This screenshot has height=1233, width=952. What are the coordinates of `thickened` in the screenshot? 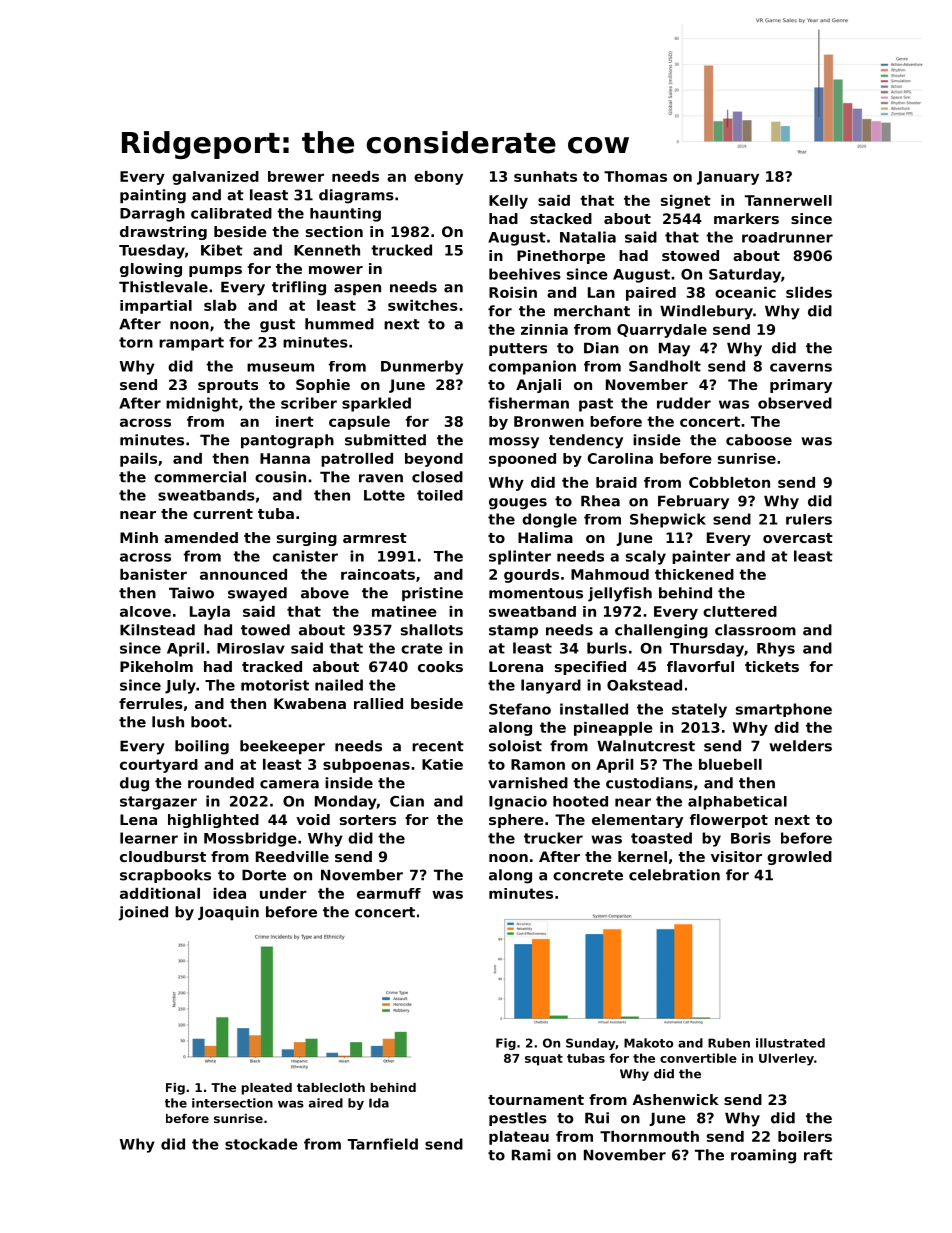 It's located at (694, 574).
